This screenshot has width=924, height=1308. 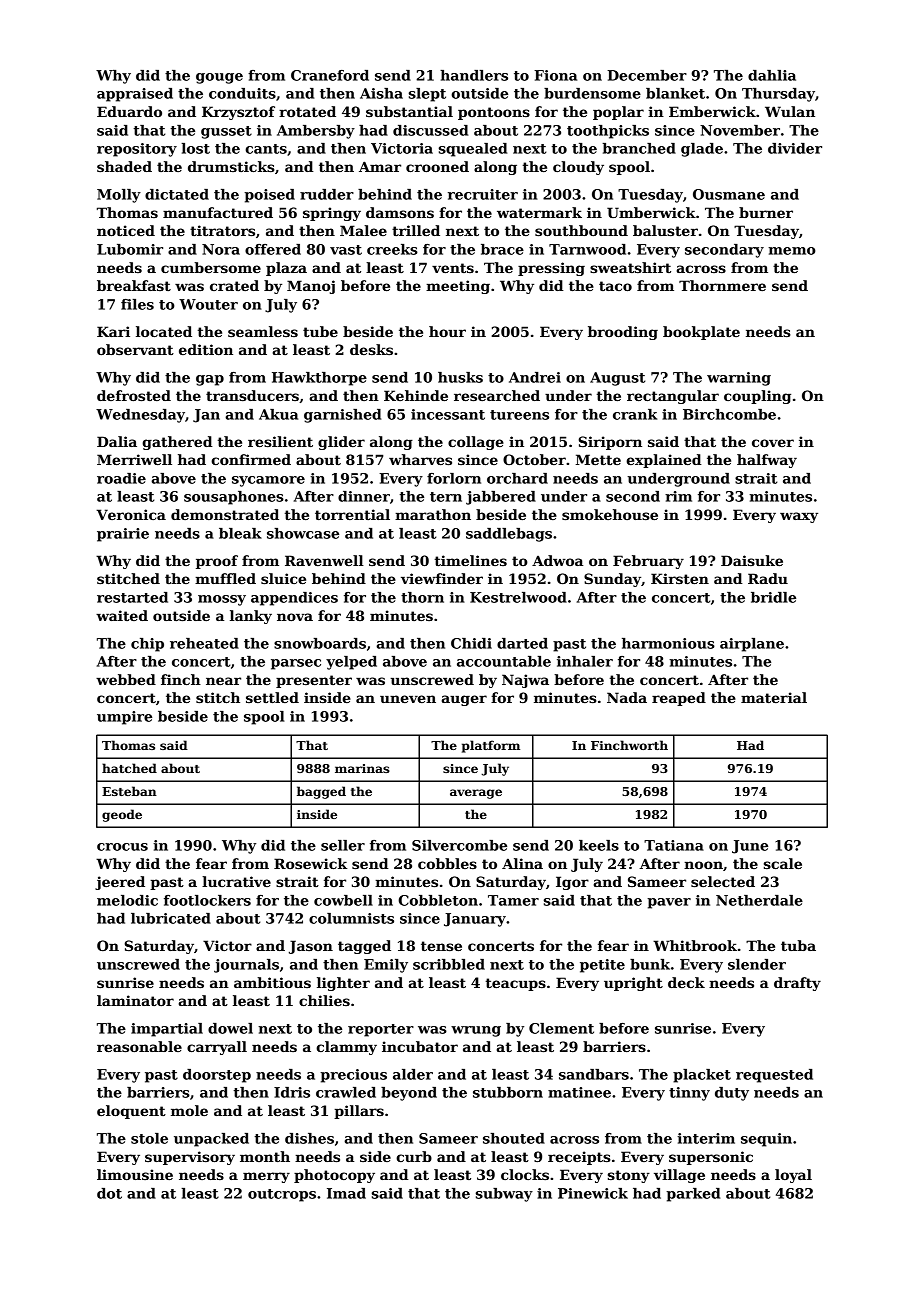 What do you see at coordinates (774, 697) in the screenshot?
I see `material` at bounding box center [774, 697].
